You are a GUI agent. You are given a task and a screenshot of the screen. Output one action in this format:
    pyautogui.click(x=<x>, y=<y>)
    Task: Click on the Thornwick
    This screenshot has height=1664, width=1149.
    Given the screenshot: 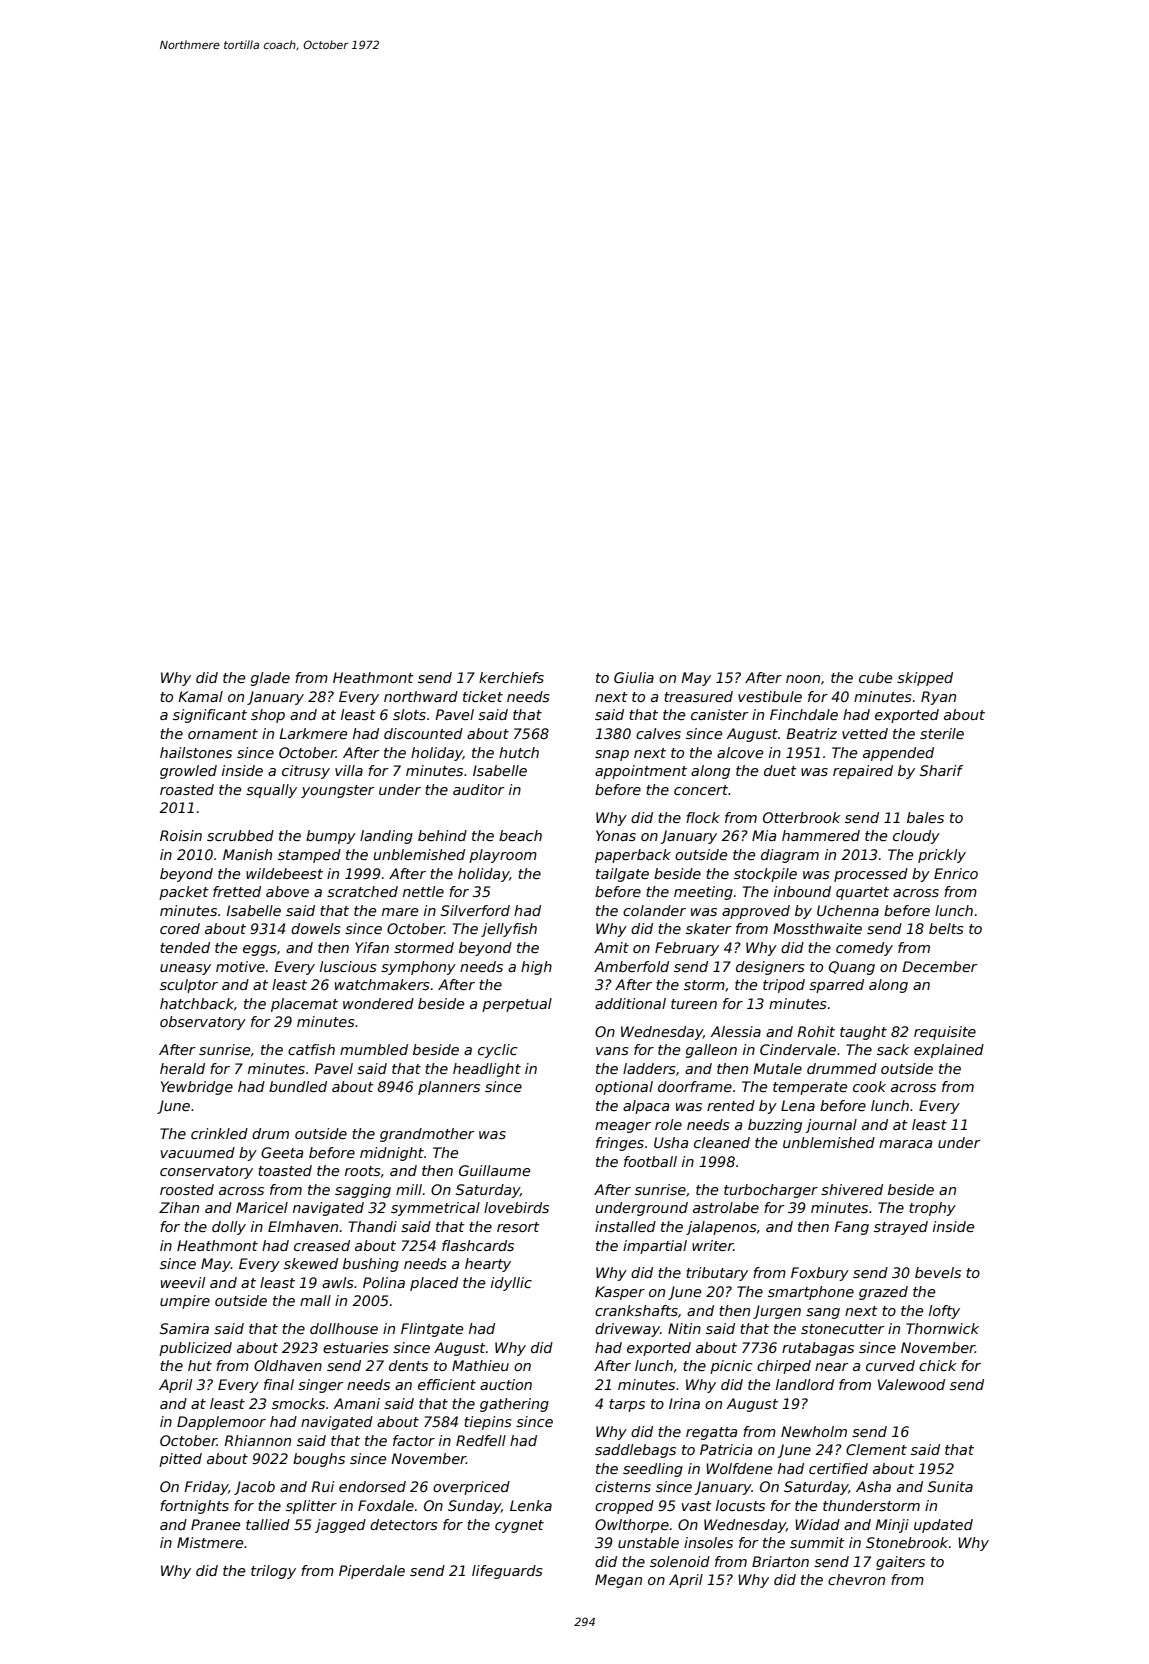 What is the action you would take?
    pyautogui.click(x=942, y=1328)
